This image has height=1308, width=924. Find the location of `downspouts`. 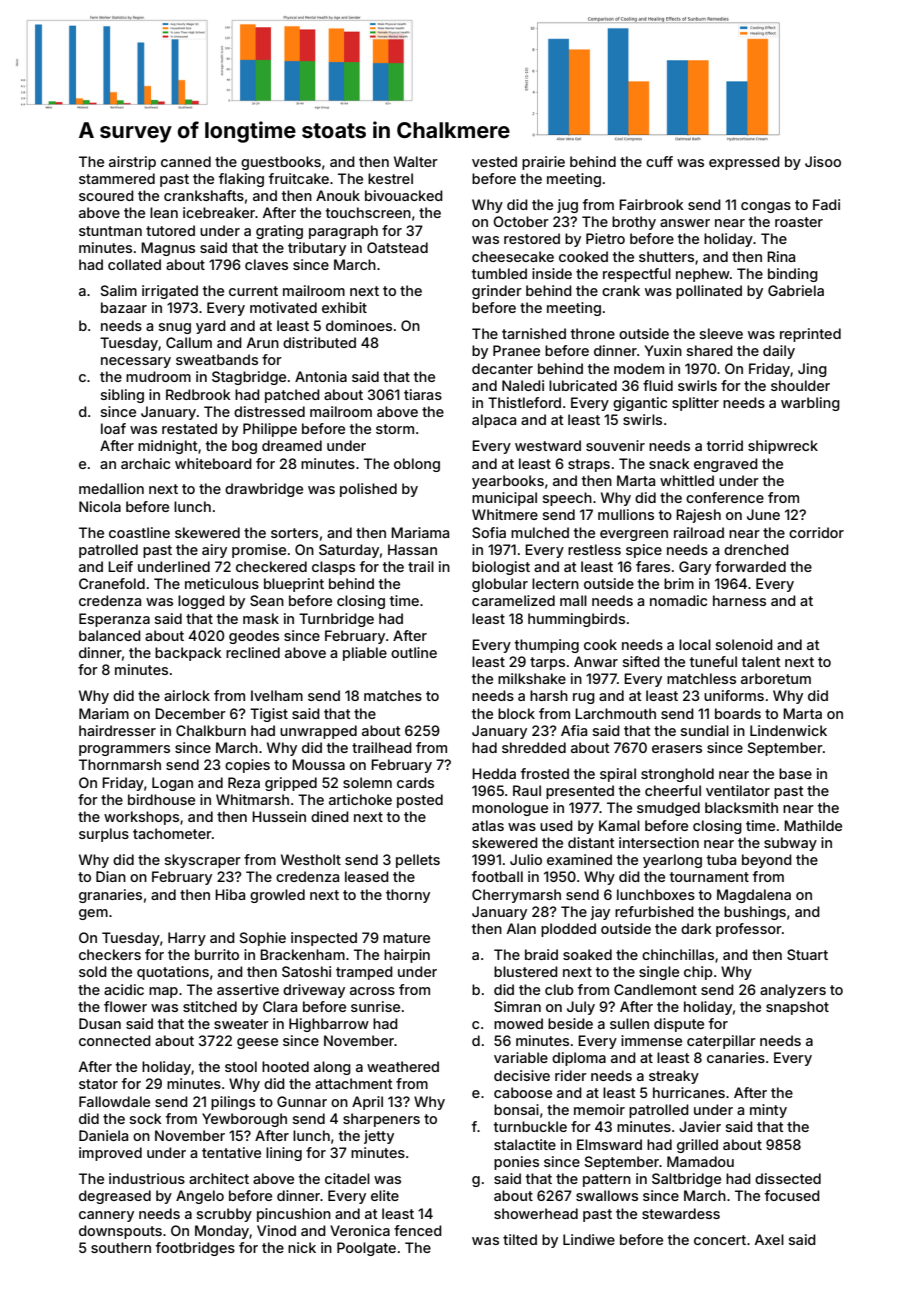

downspouts is located at coordinates (120, 1232).
